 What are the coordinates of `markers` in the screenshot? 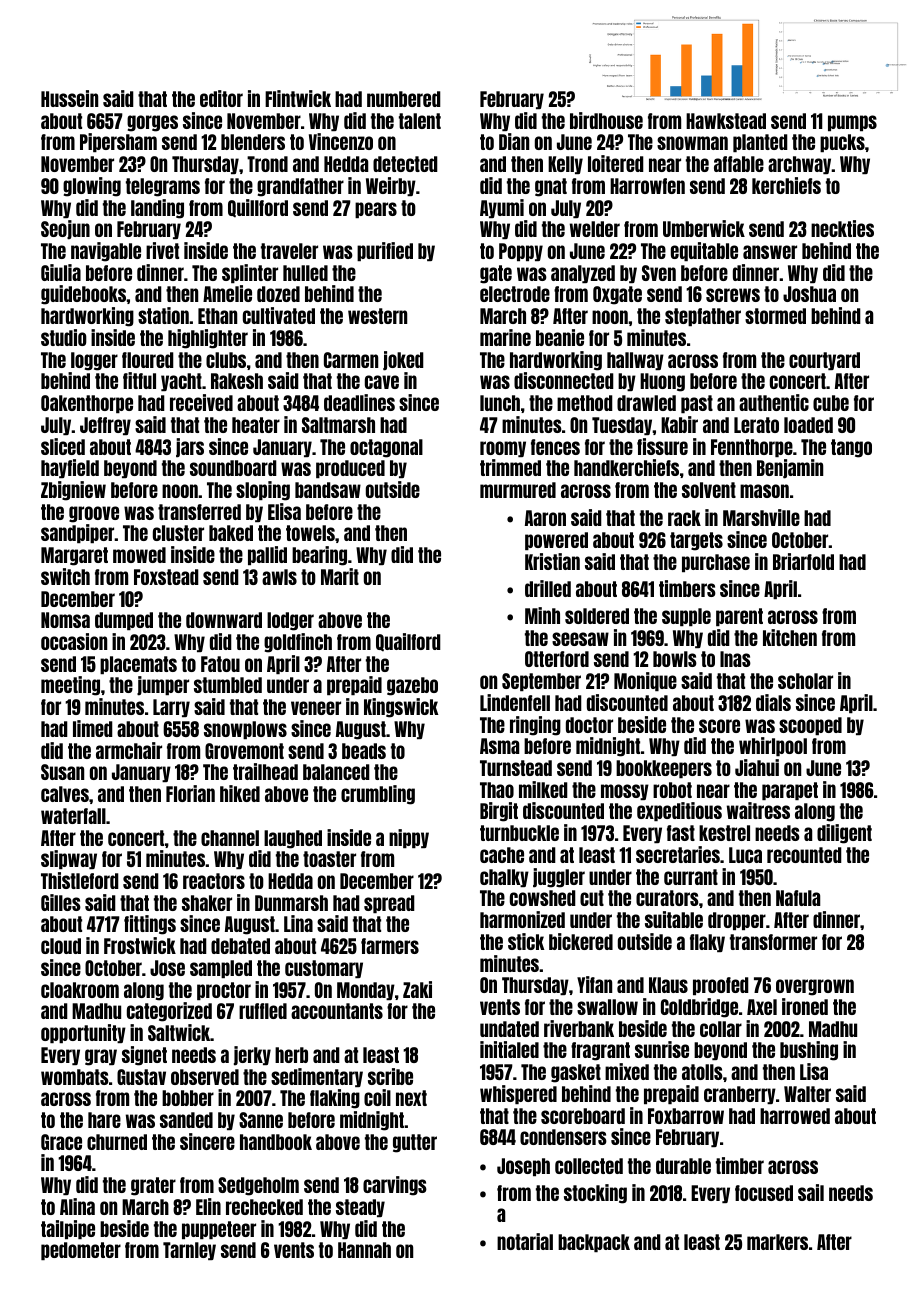 It's located at (777, 1242).
